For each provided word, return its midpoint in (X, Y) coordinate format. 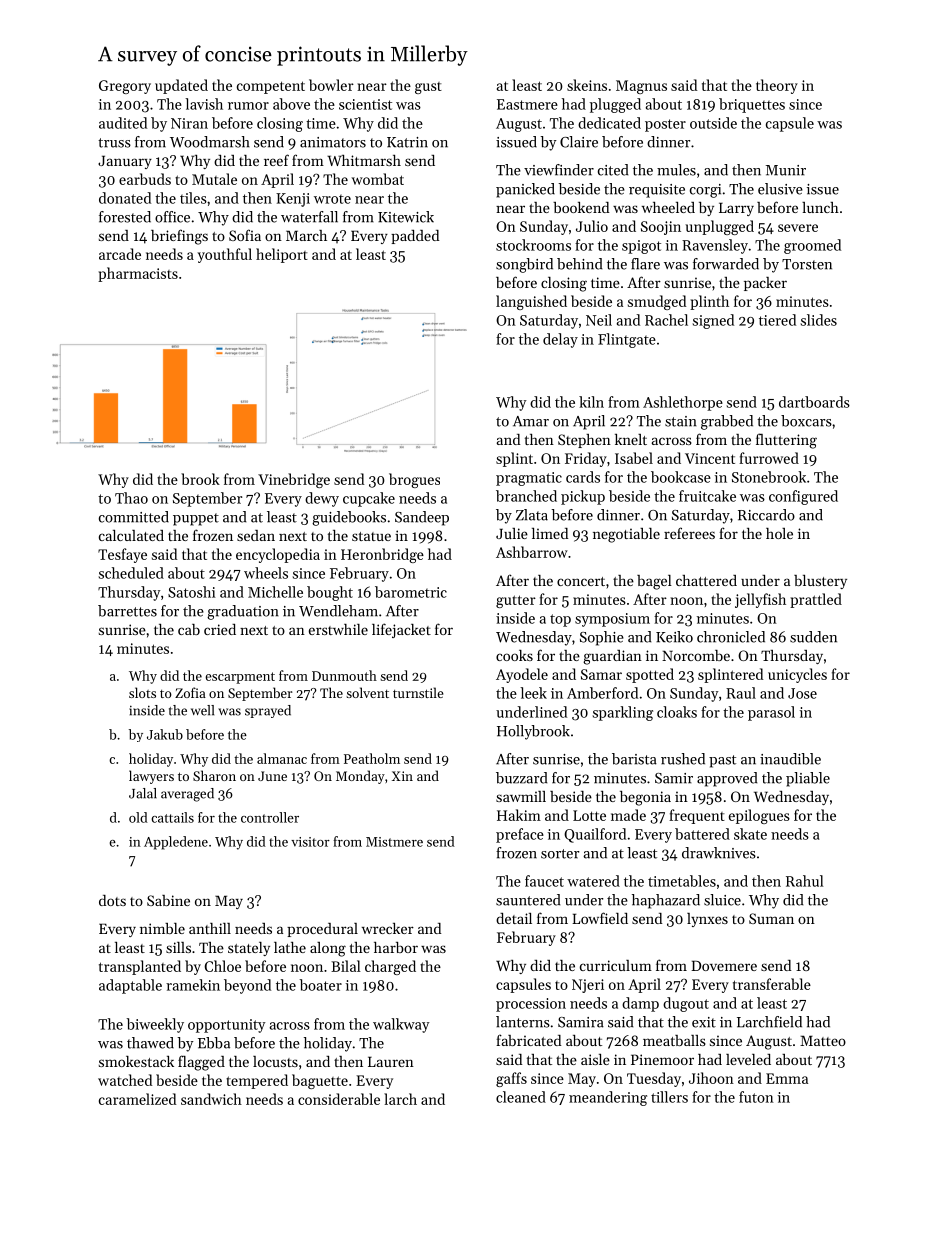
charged (390, 967)
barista (634, 759)
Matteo (823, 1040)
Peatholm (372, 758)
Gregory (125, 87)
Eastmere (527, 104)
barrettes (127, 611)
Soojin (661, 228)
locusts (275, 1061)
